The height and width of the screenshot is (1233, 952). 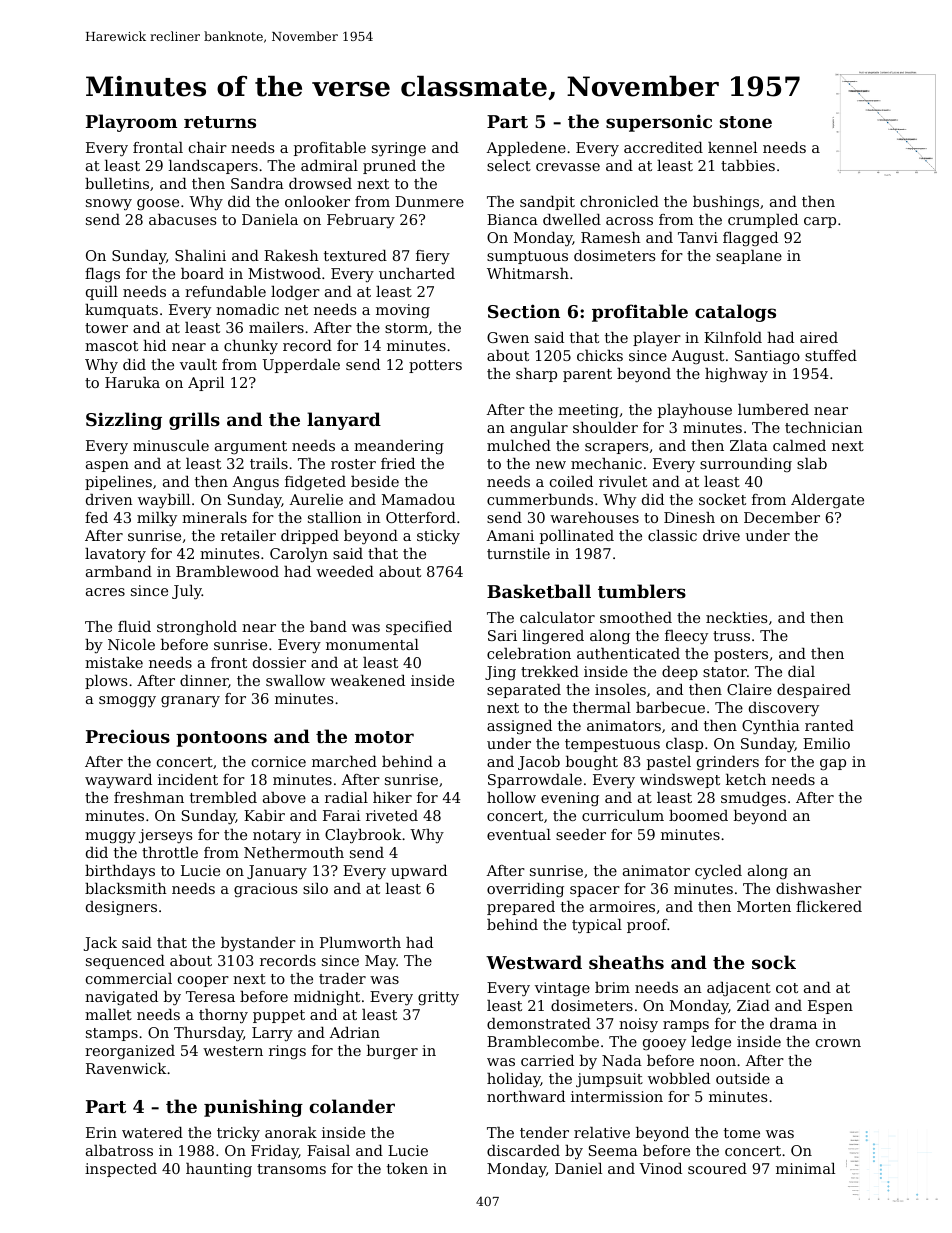 What do you see at coordinates (660, 1168) in the screenshot?
I see `Vinod` at bounding box center [660, 1168].
